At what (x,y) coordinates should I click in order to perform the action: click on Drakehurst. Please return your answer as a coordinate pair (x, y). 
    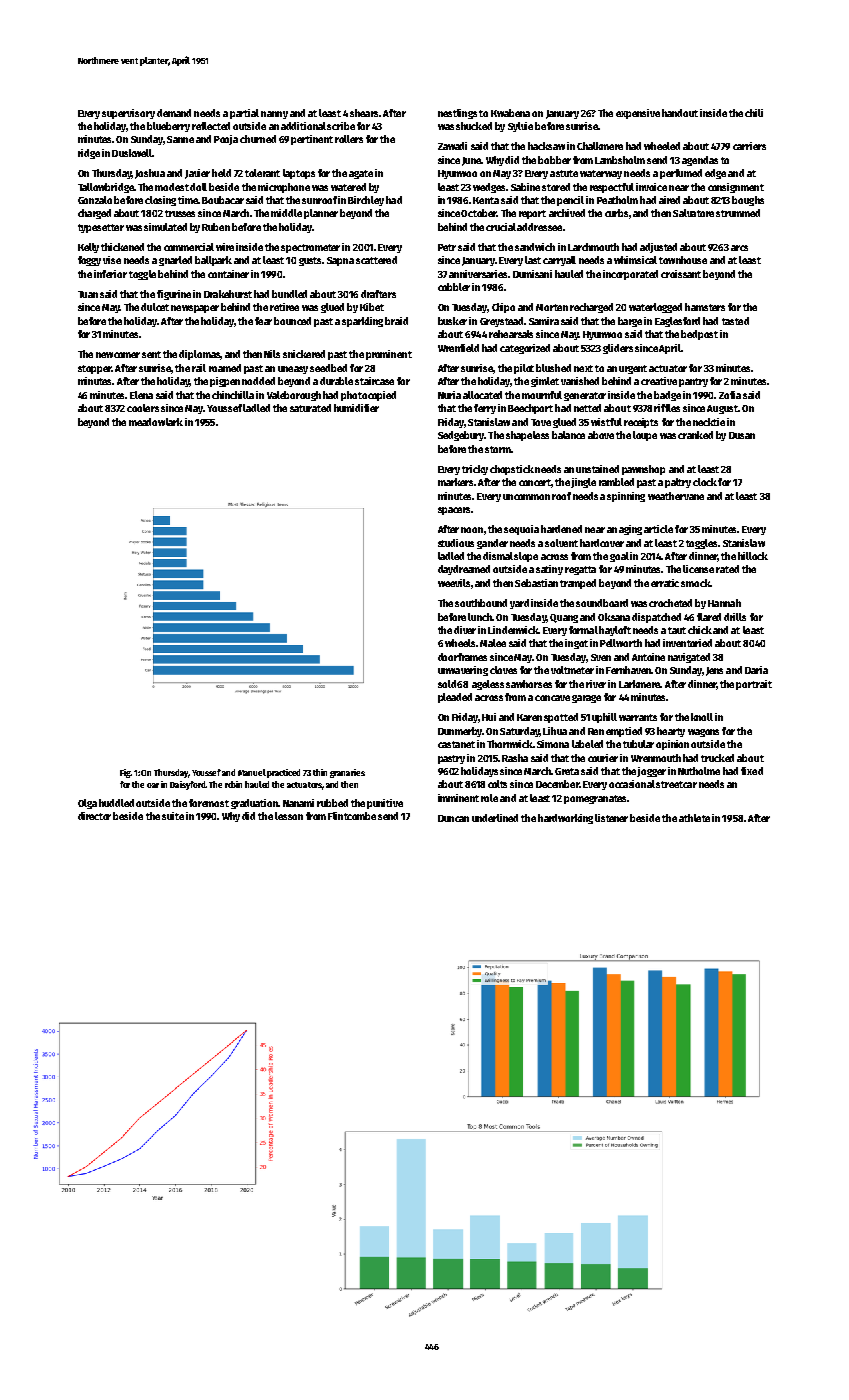
    Looking at the image, I should click on (228, 294).
